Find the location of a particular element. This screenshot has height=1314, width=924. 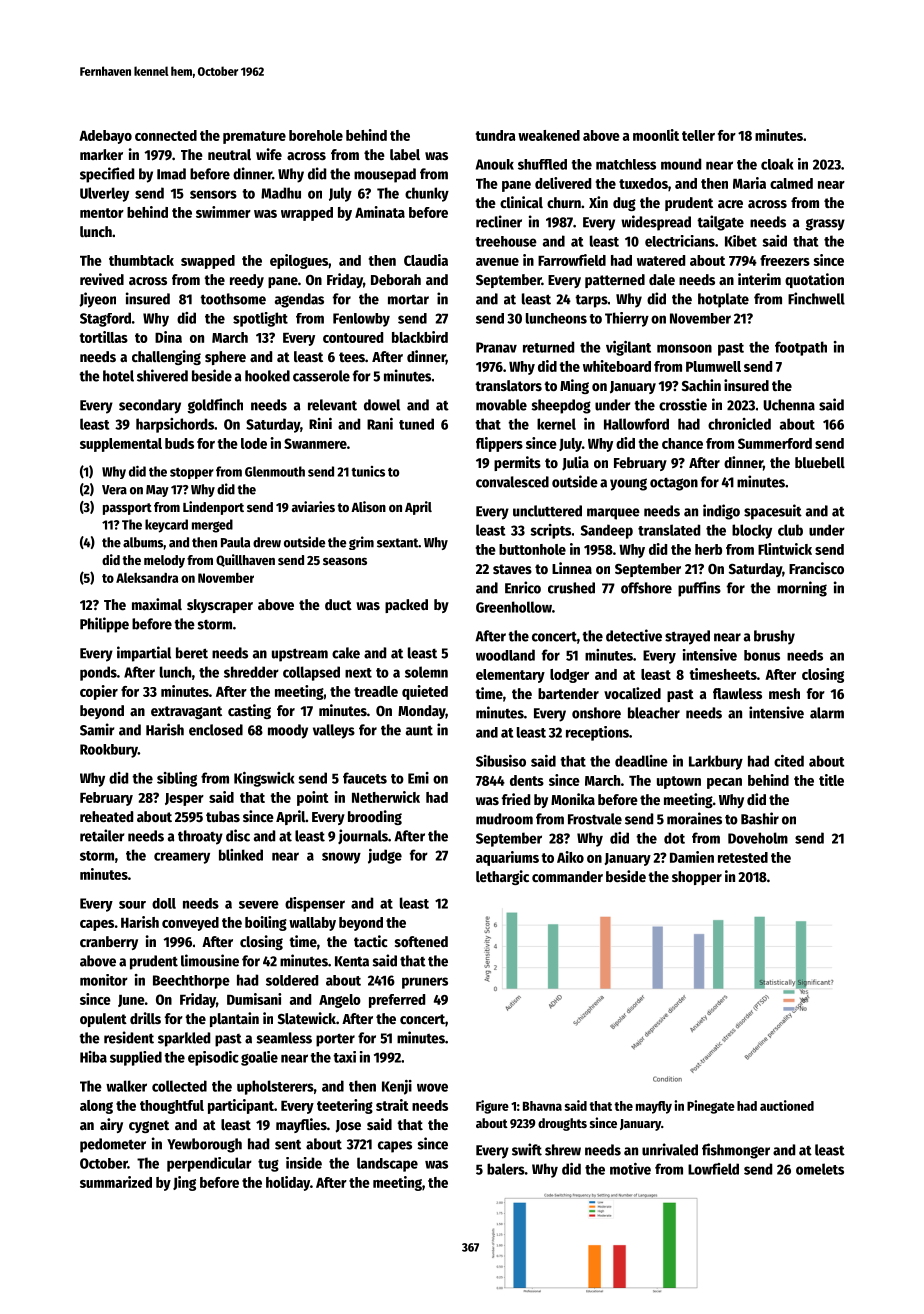

bonus is located at coordinates (762, 655).
